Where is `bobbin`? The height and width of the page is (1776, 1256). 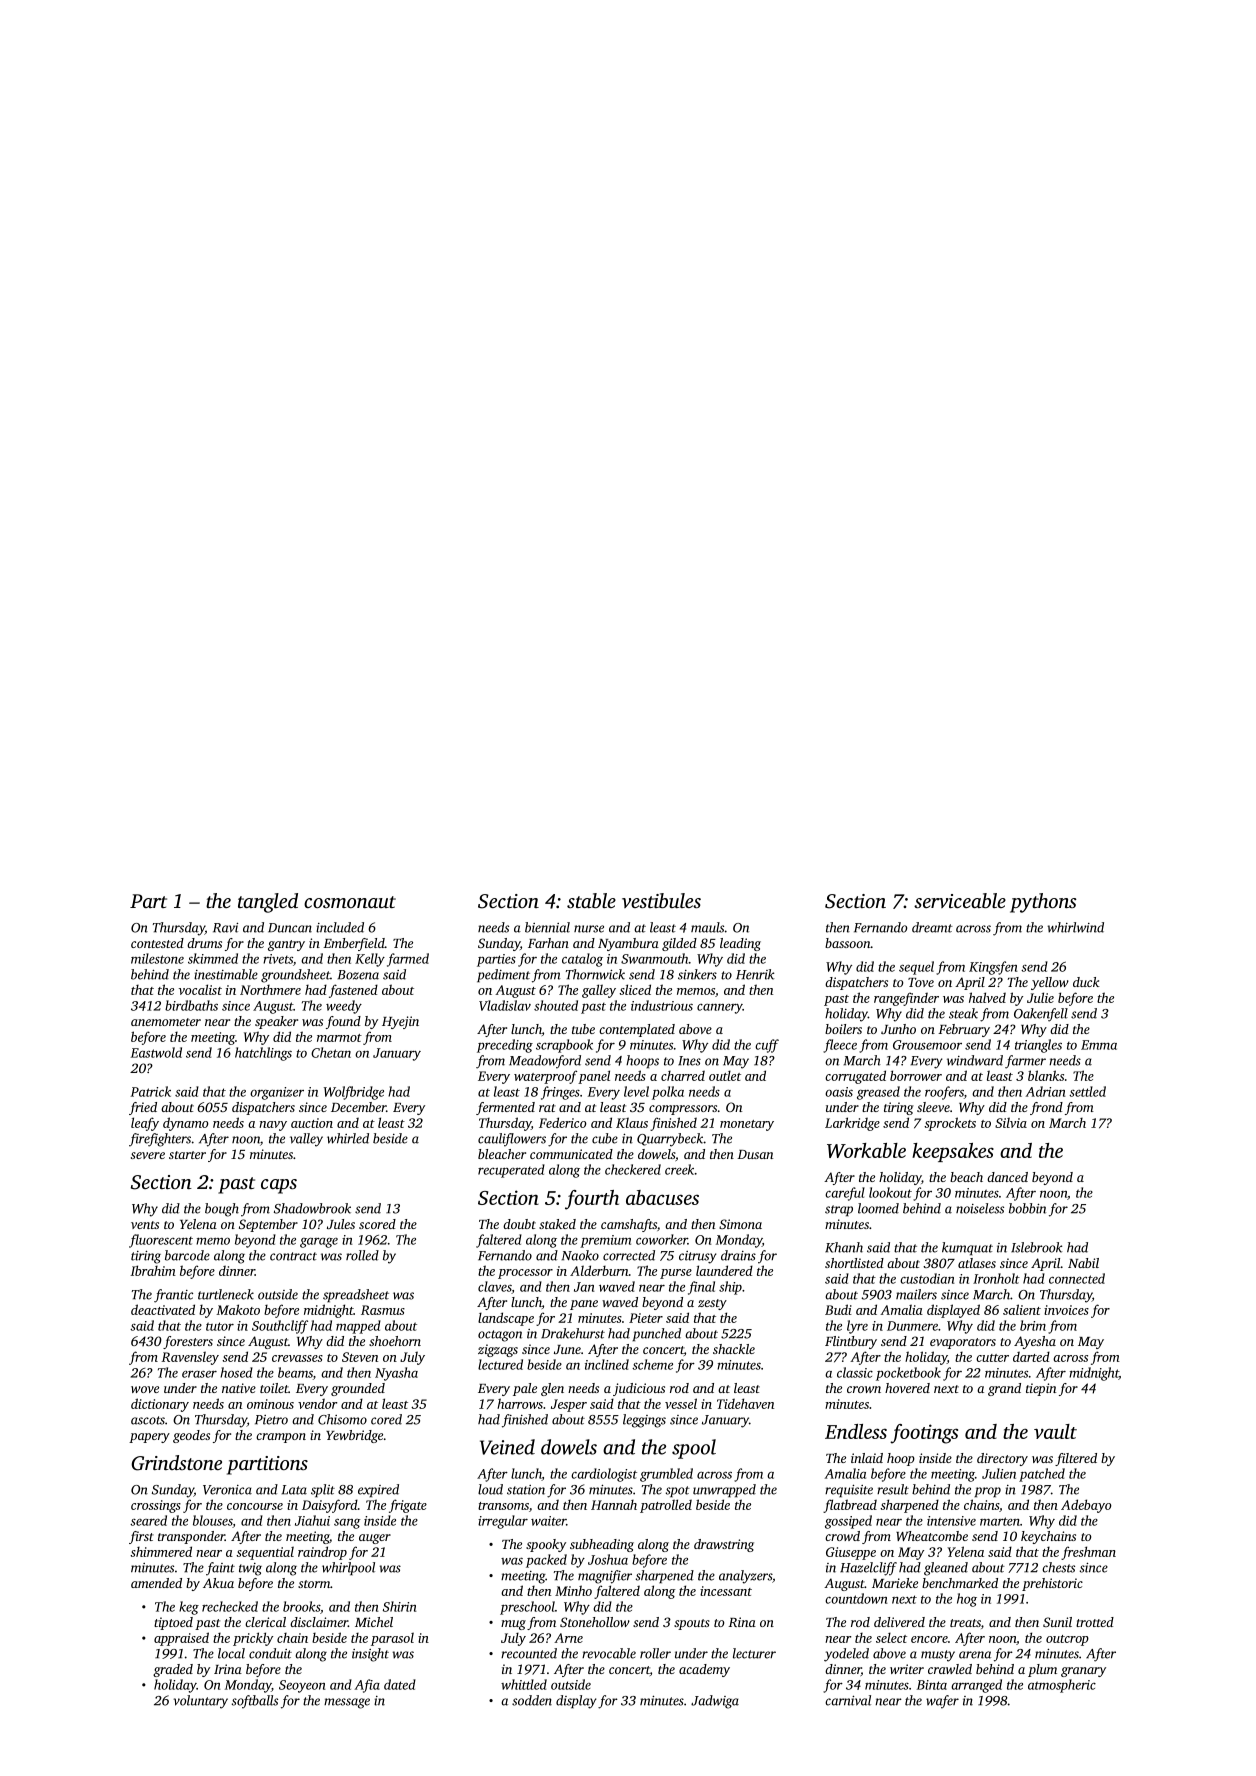 bobbin is located at coordinates (1027, 1208).
